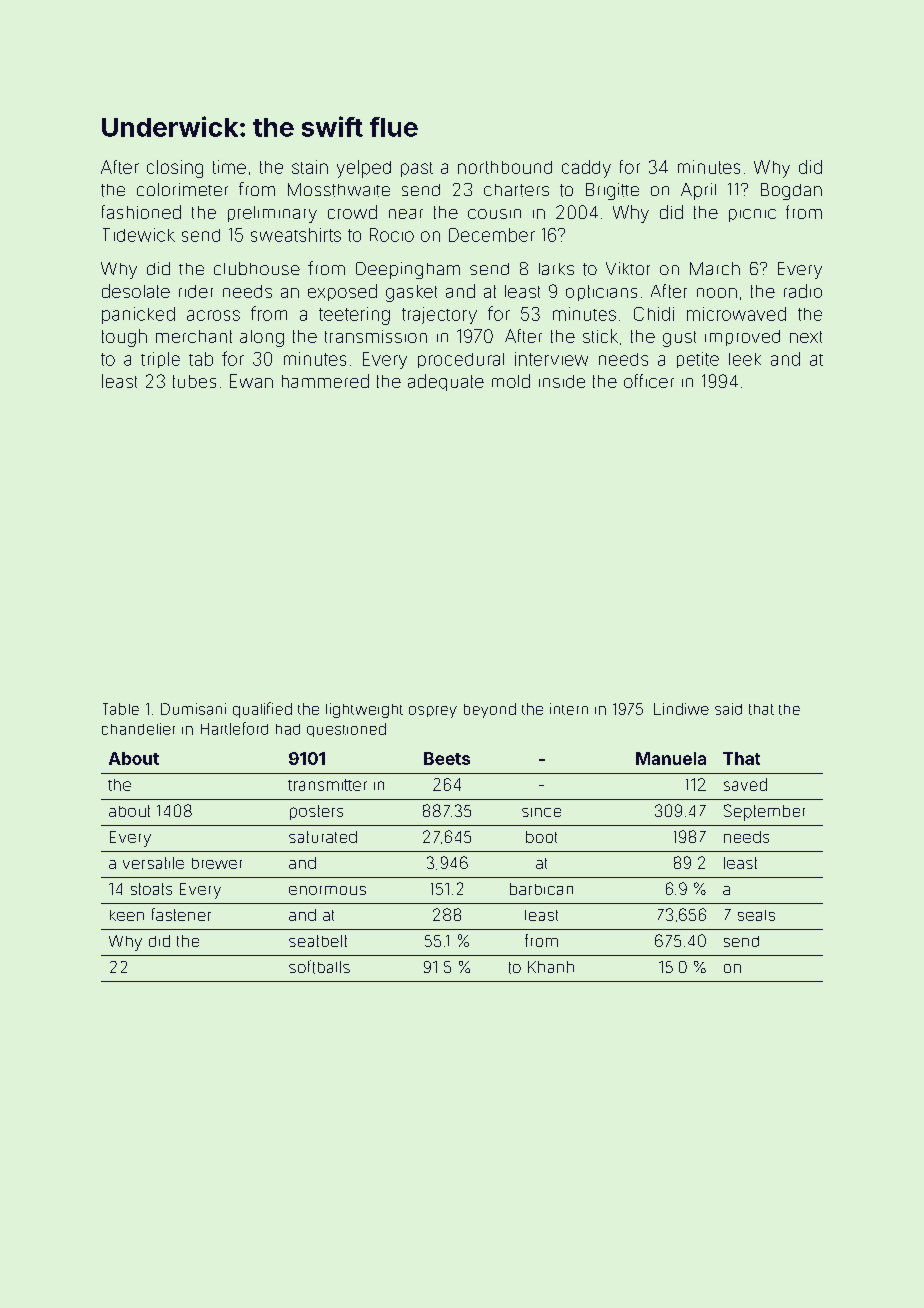 The height and width of the page is (1308, 924). What do you see at coordinates (649, 381) in the page?
I see `officer` at bounding box center [649, 381].
